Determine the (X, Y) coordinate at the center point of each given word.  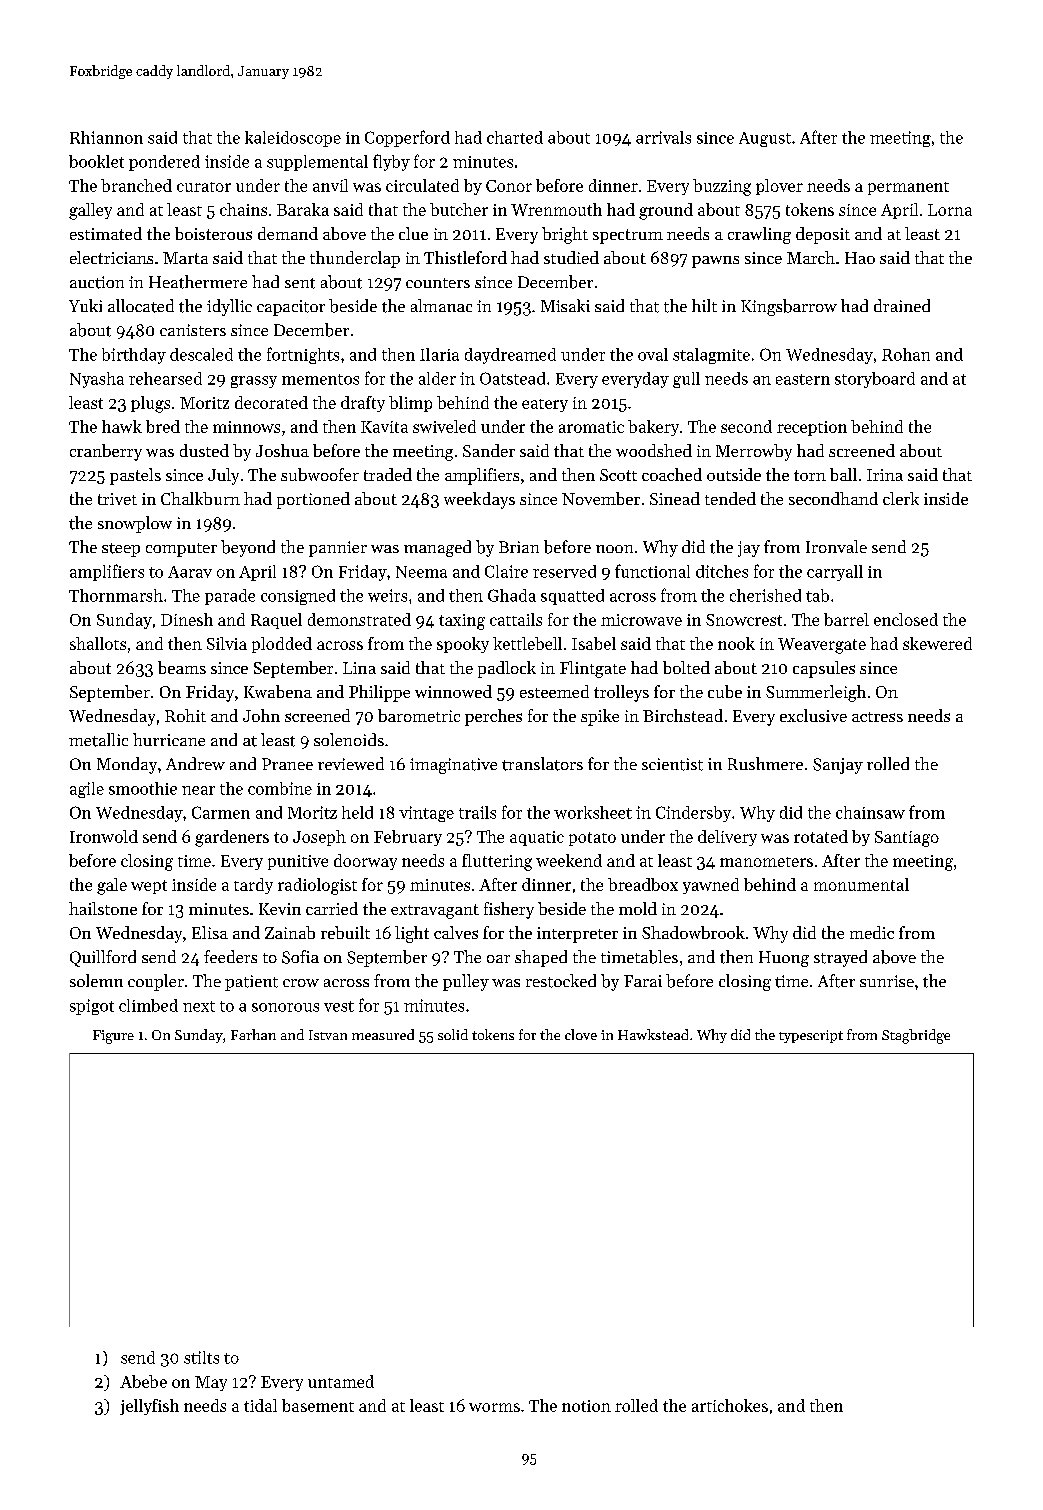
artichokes (730, 1405)
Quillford (103, 958)
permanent (908, 188)
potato (592, 839)
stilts (201, 1357)
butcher (459, 209)
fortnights (303, 355)
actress (877, 717)
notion (586, 1406)
